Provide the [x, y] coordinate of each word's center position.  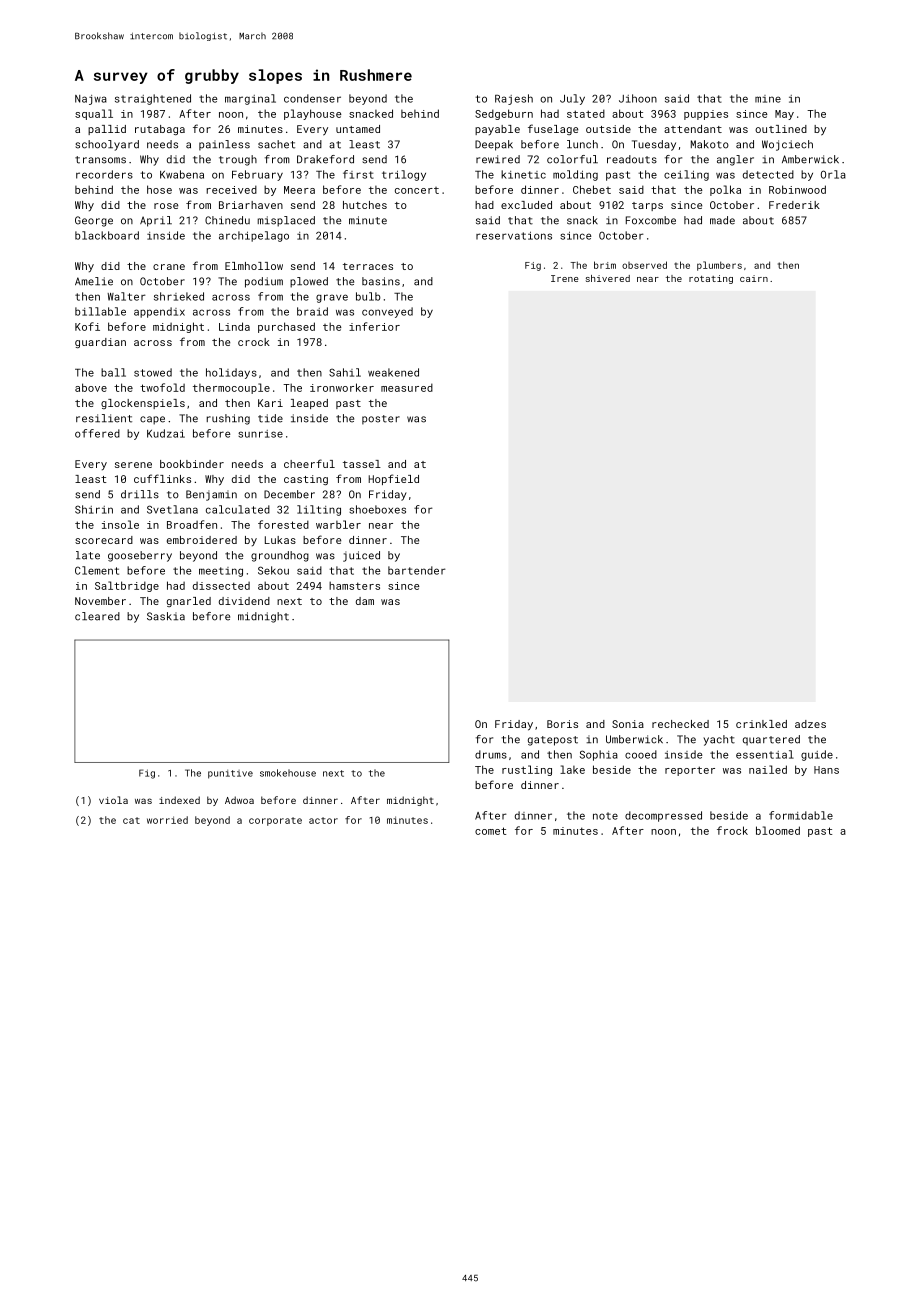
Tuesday [654, 145]
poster [381, 420]
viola [113, 800]
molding [575, 175]
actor [323, 820]
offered [97, 433]
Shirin [94, 509]
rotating [711, 279]
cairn [754, 278]
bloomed [778, 830]
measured [407, 387]
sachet [276, 144]
